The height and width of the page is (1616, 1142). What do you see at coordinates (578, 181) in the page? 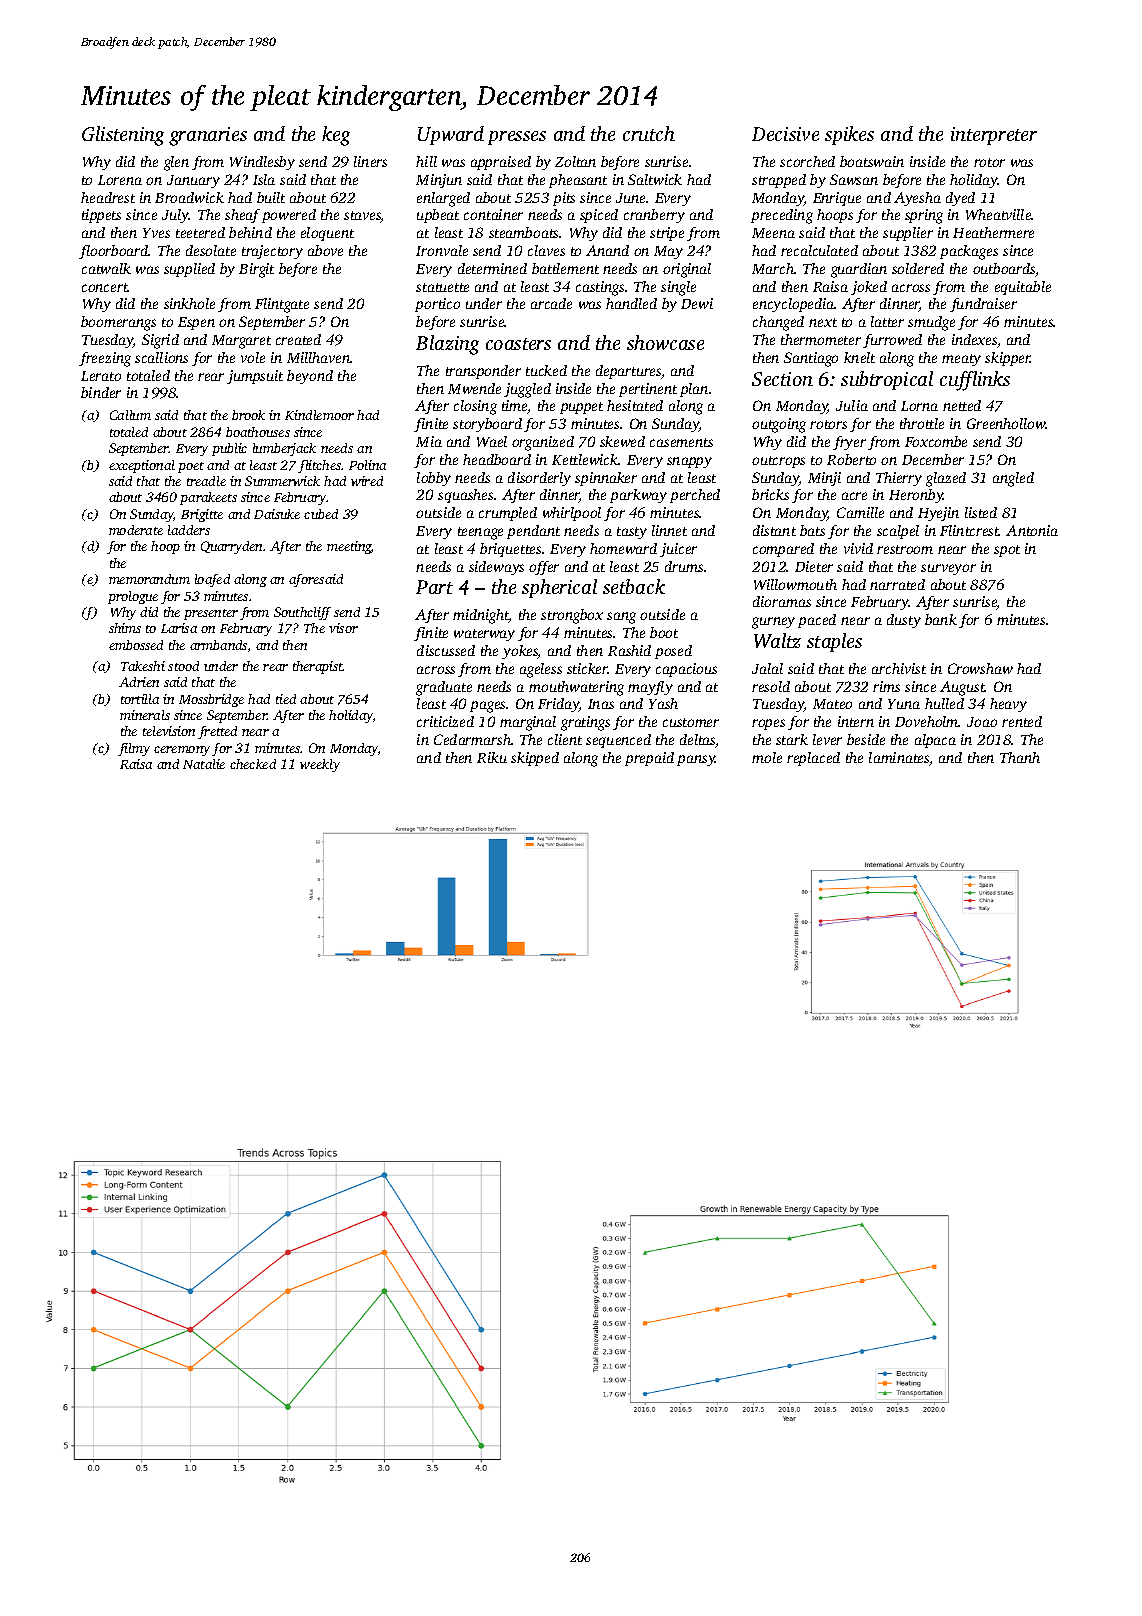
I see `pheasant` at bounding box center [578, 181].
